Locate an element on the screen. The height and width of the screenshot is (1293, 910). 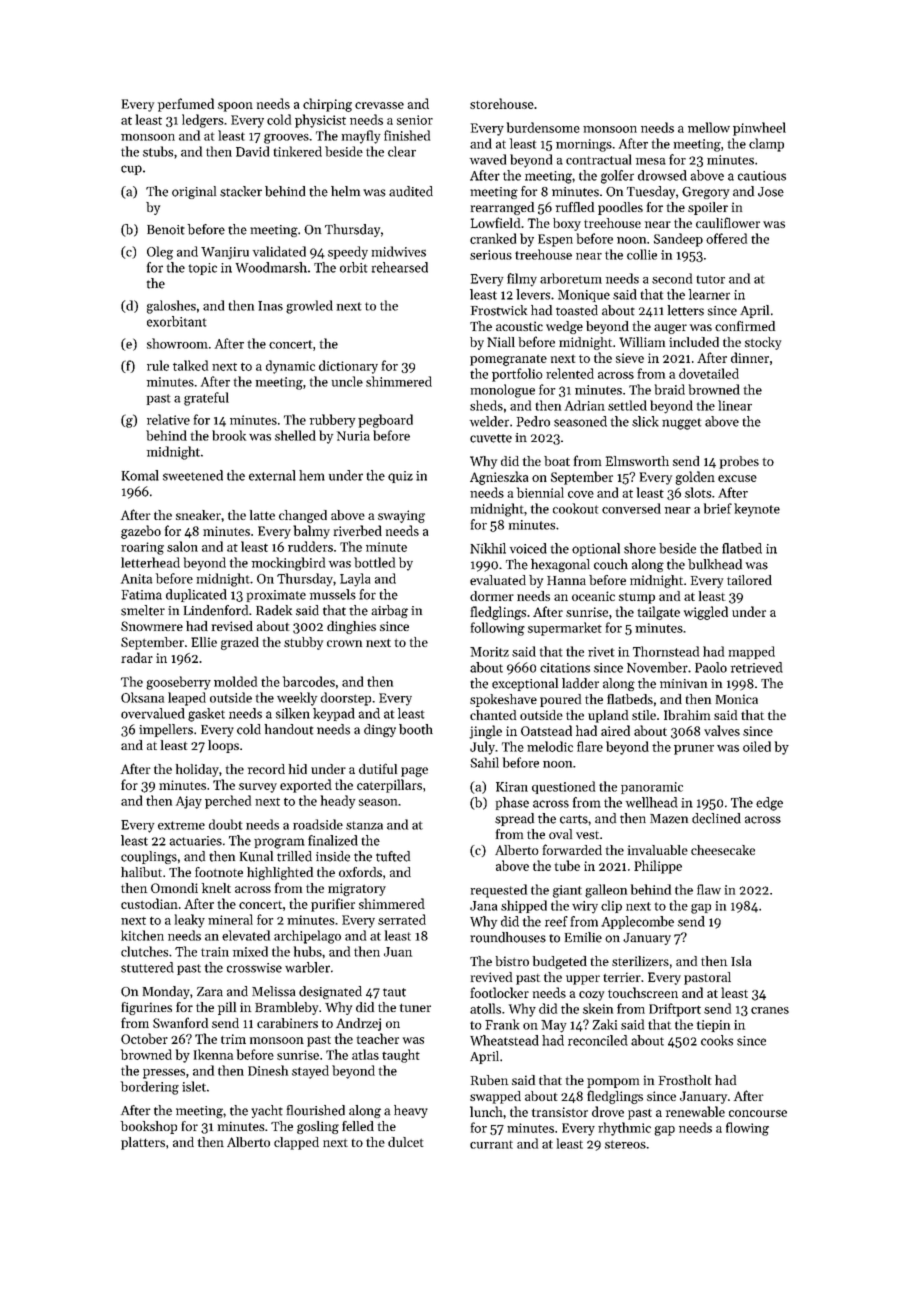
bulkhead is located at coordinates (715, 564).
